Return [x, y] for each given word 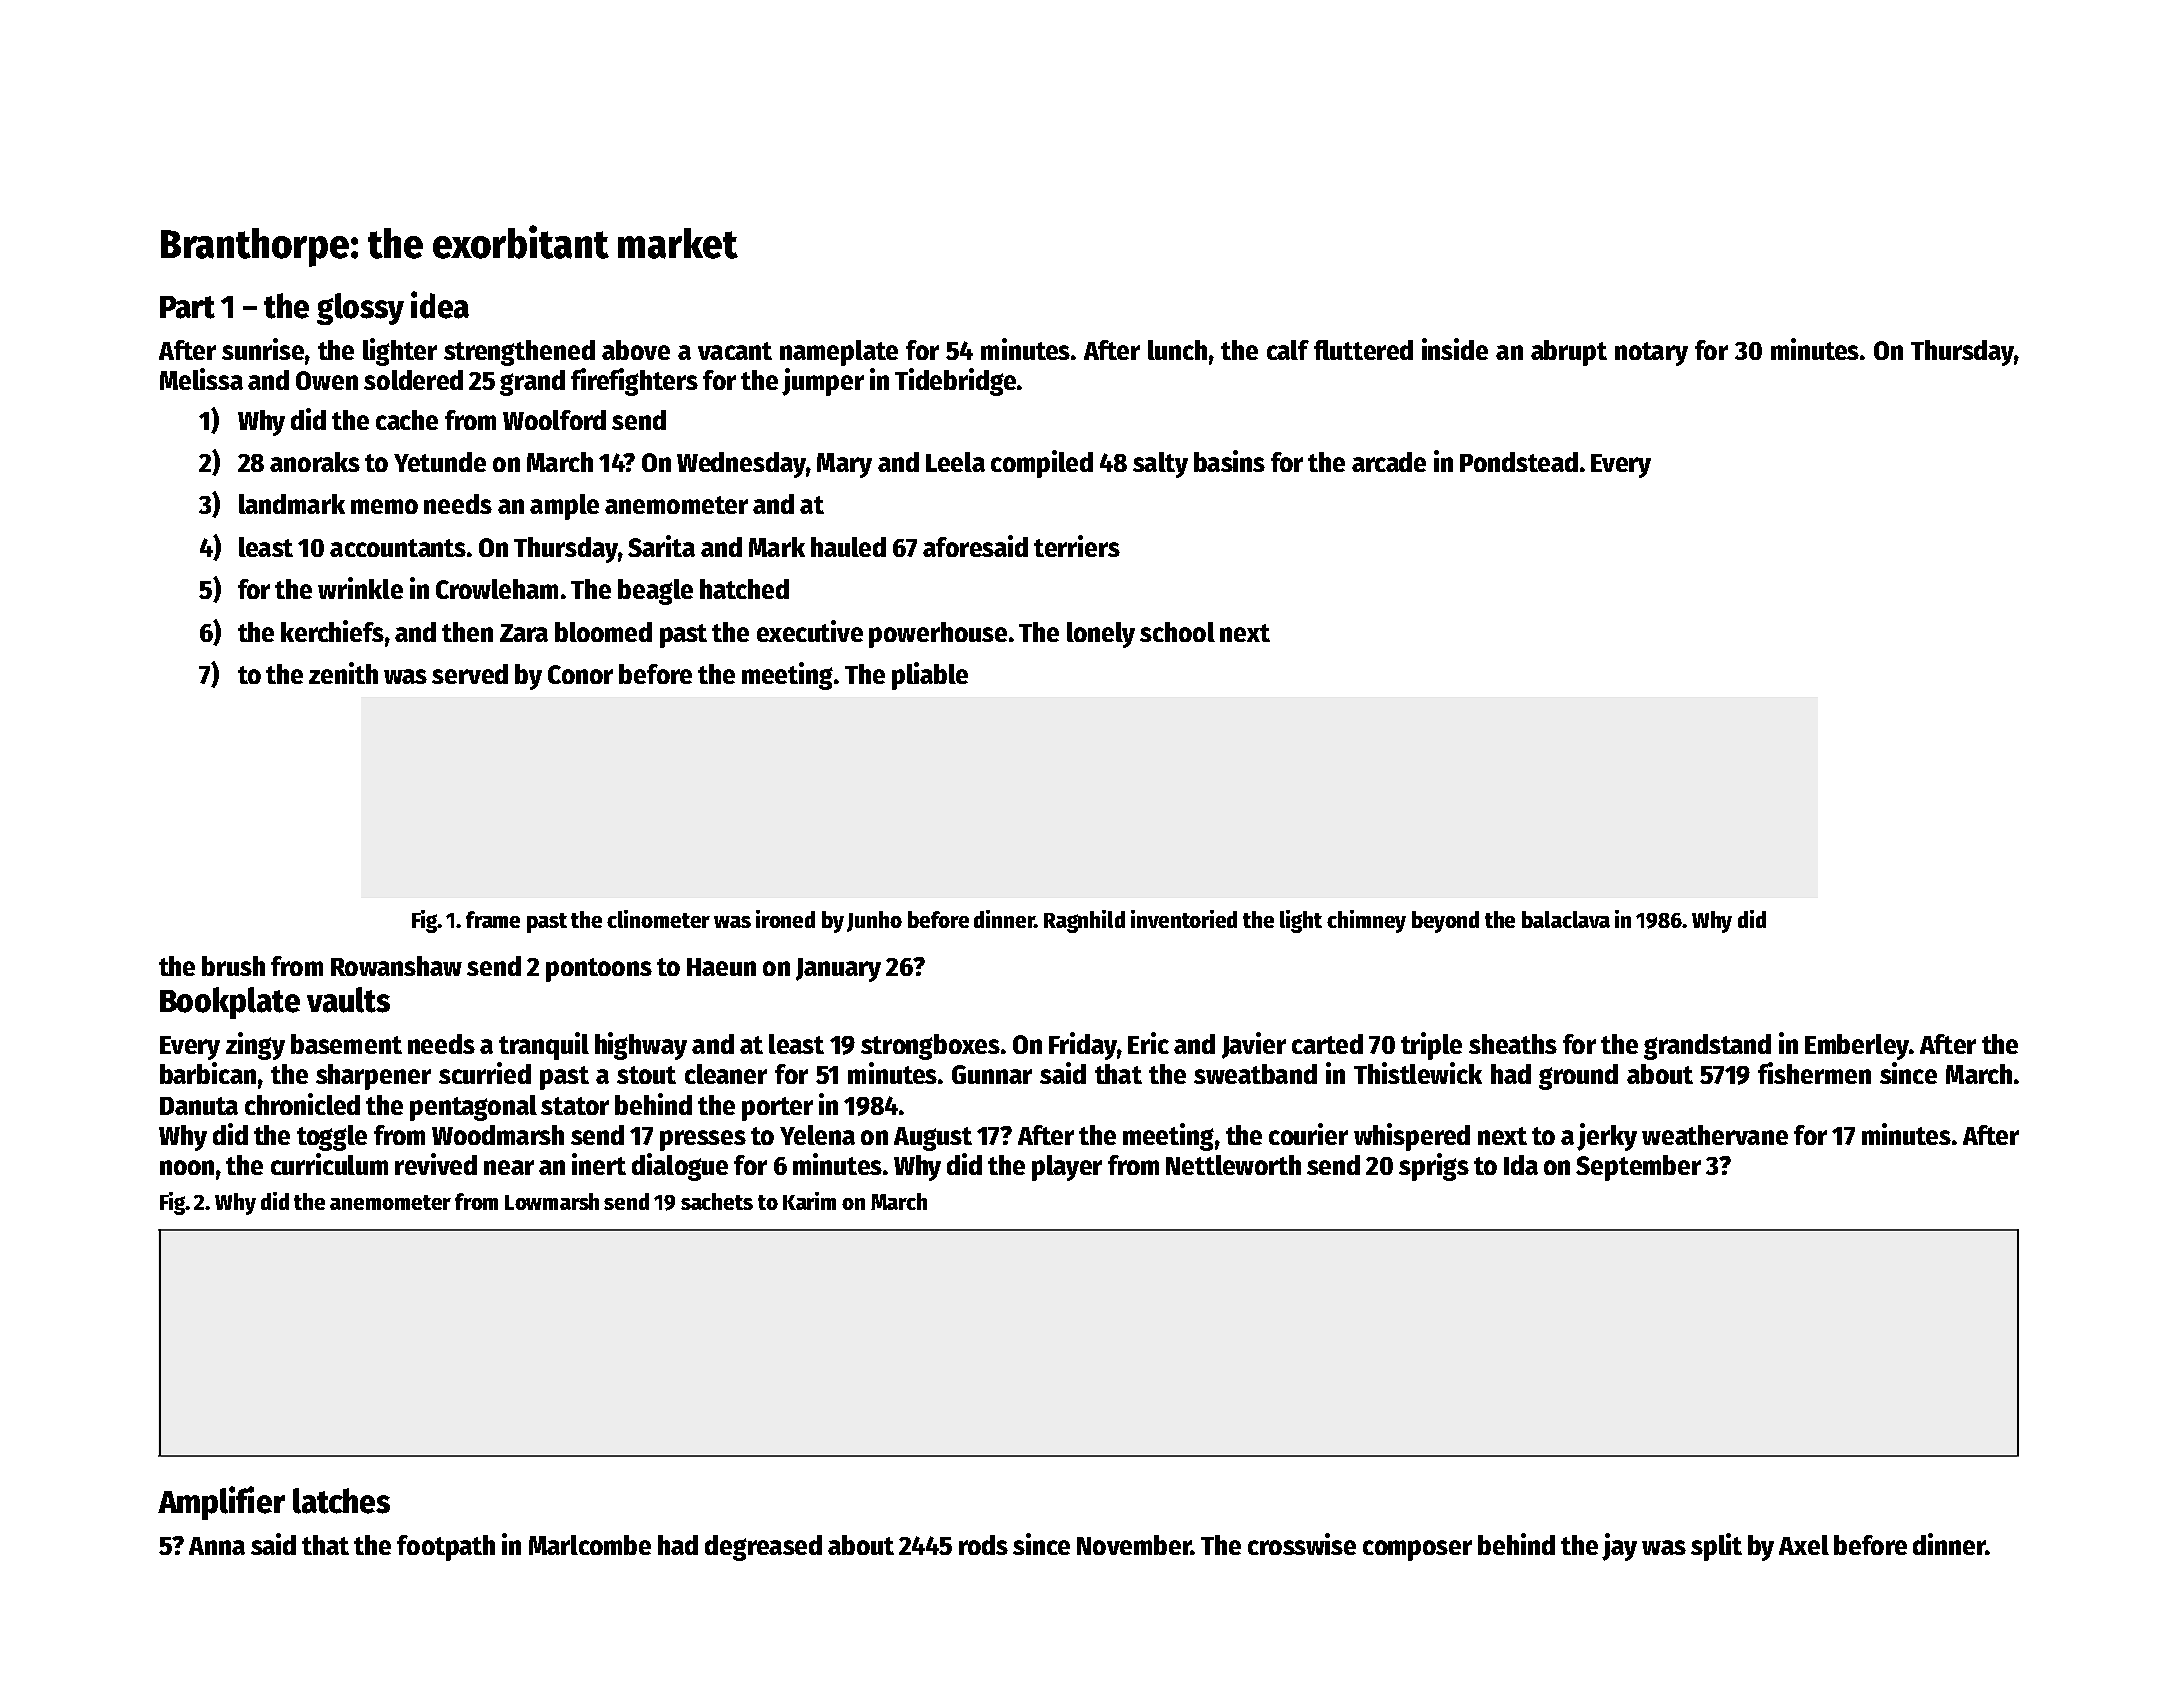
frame [493, 919]
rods [983, 1545]
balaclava [1566, 919]
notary [1651, 354]
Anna [217, 1546]
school [1177, 632]
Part [187, 307]
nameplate [839, 353]
